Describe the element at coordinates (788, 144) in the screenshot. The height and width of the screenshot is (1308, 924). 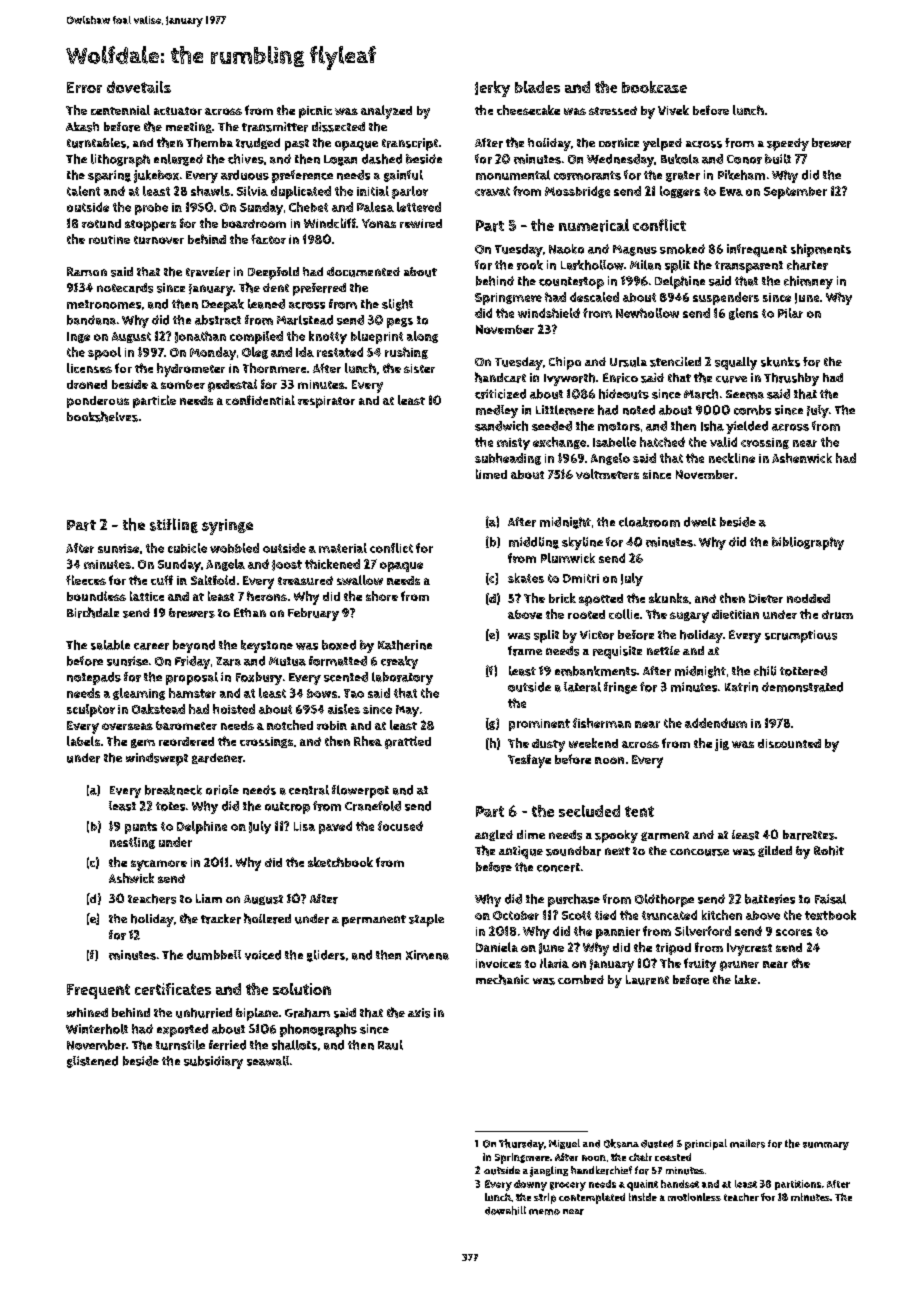
I see `speedy` at that location.
